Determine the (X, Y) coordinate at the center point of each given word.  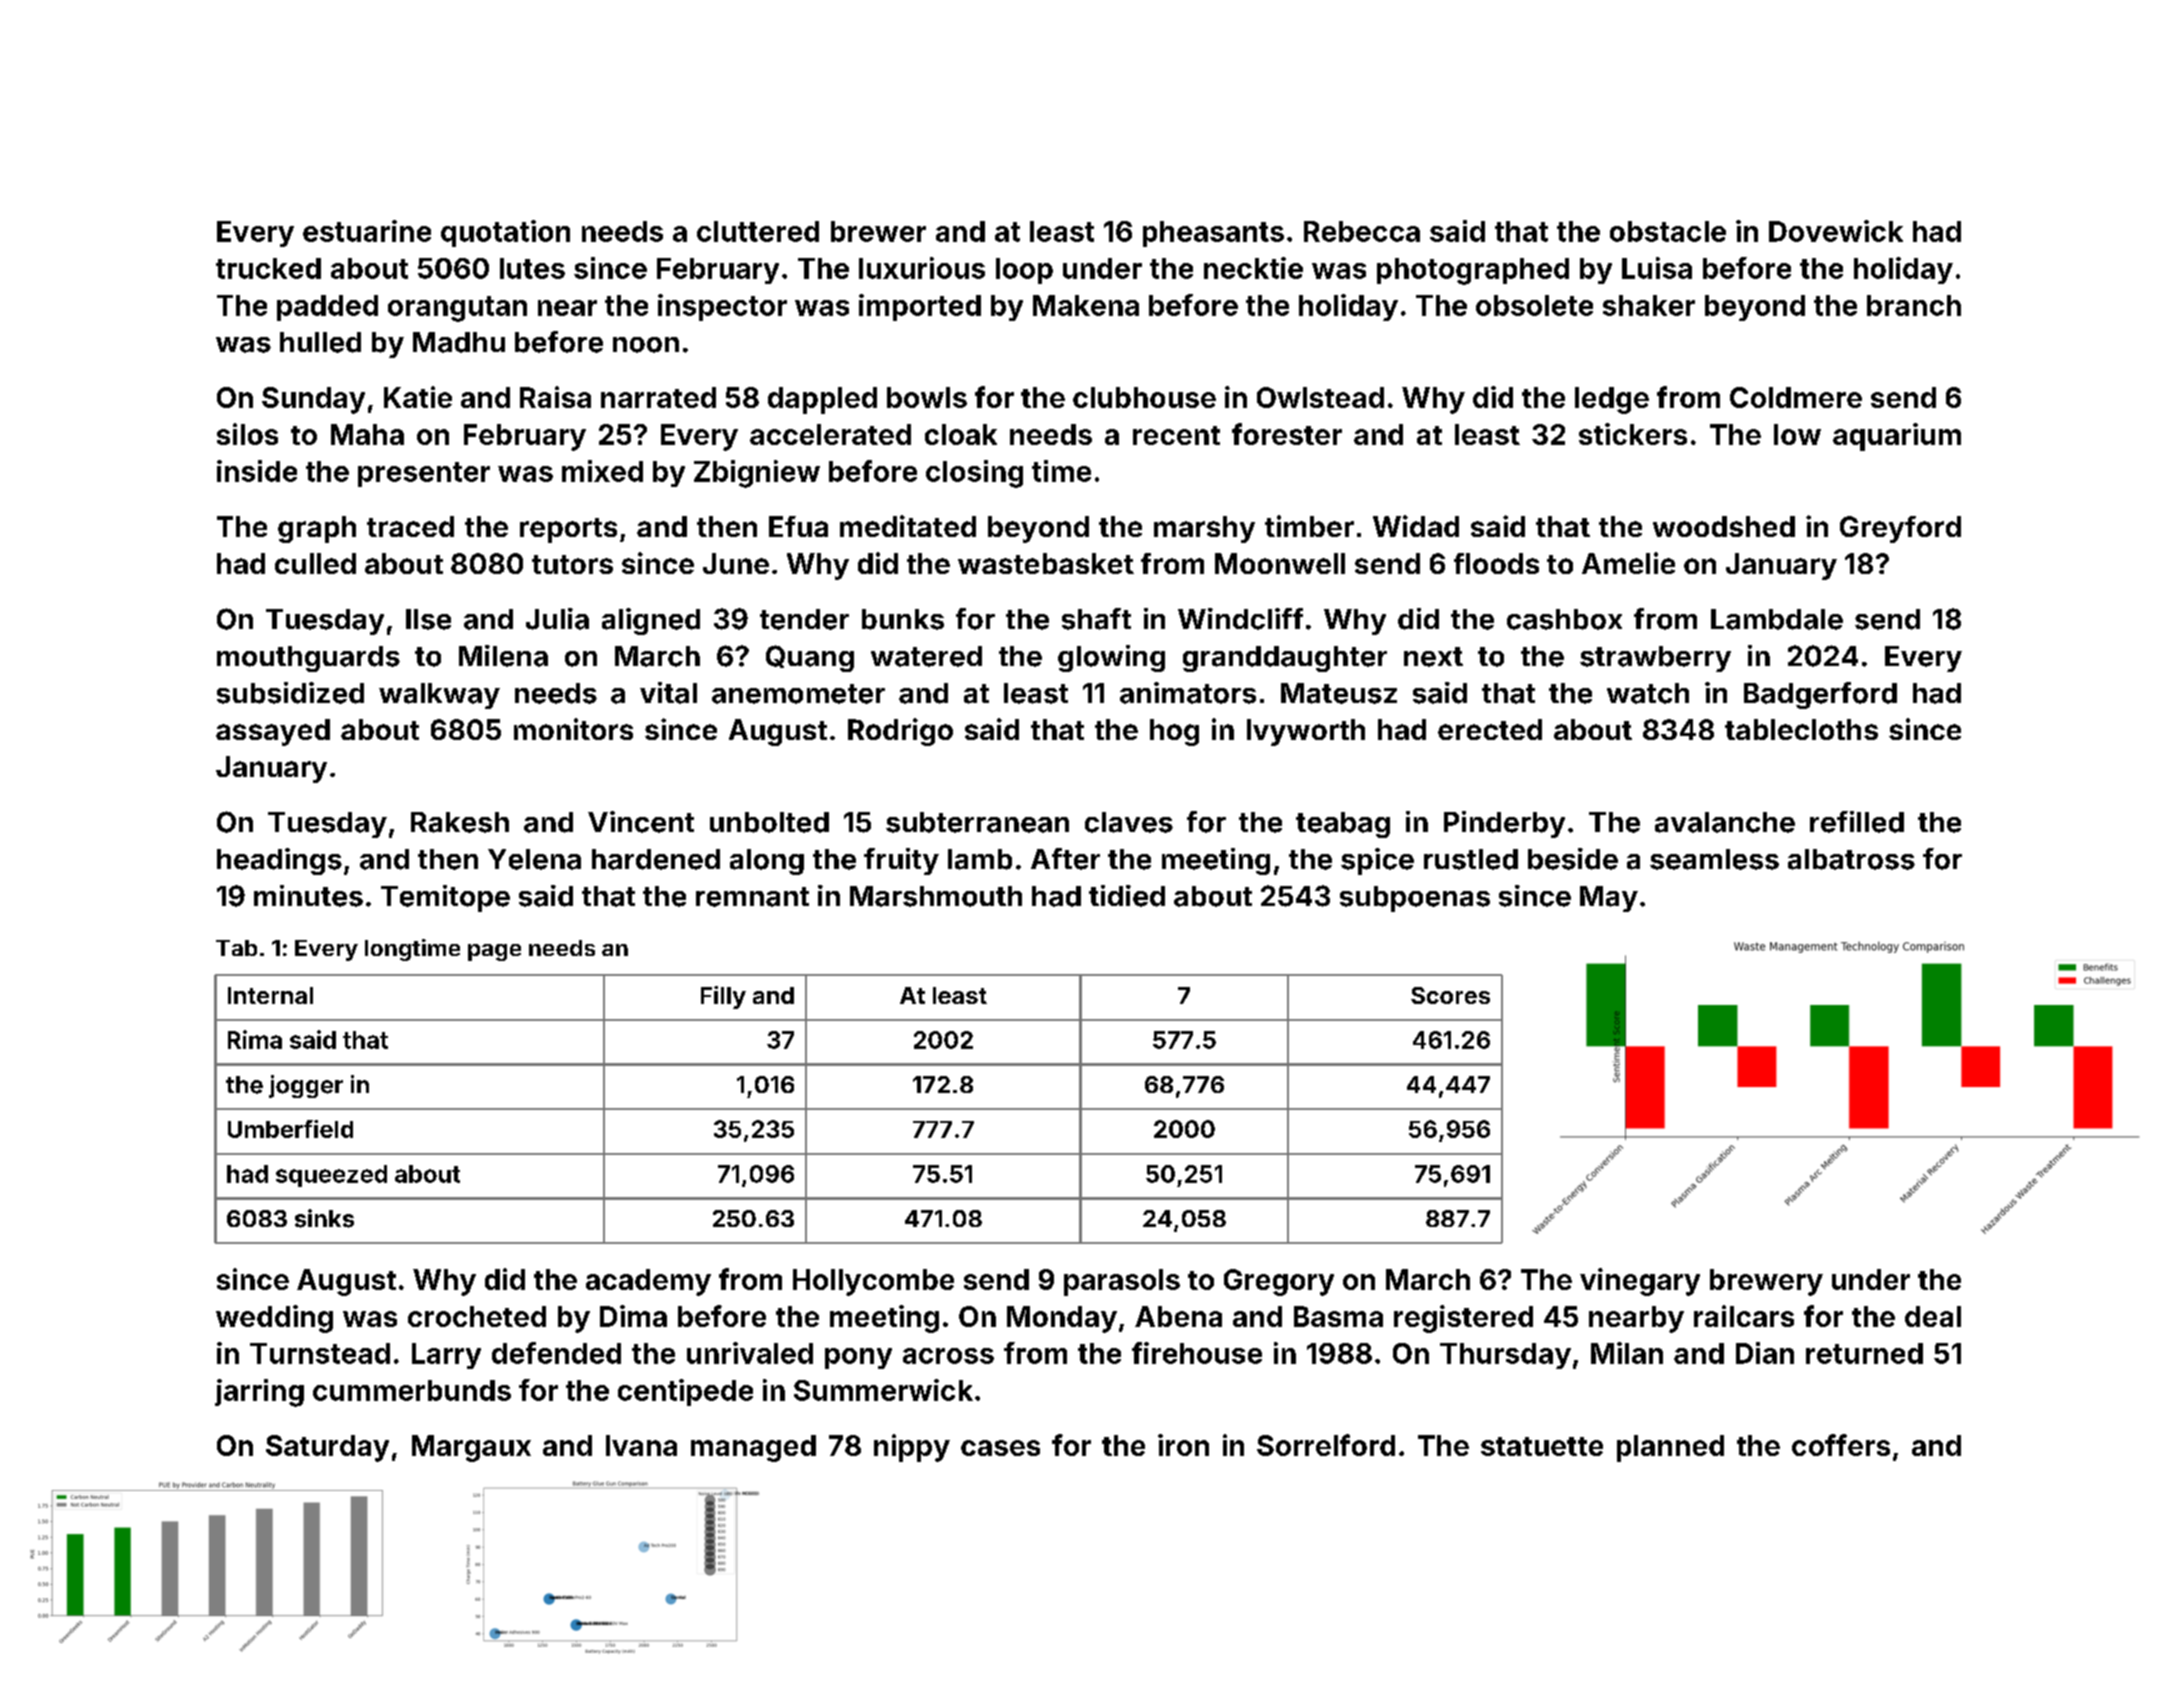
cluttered (758, 231)
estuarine (367, 231)
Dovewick (1836, 231)
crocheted (477, 1316)
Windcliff (1240, 619)
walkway (439, 696)
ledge (1612, 400)
